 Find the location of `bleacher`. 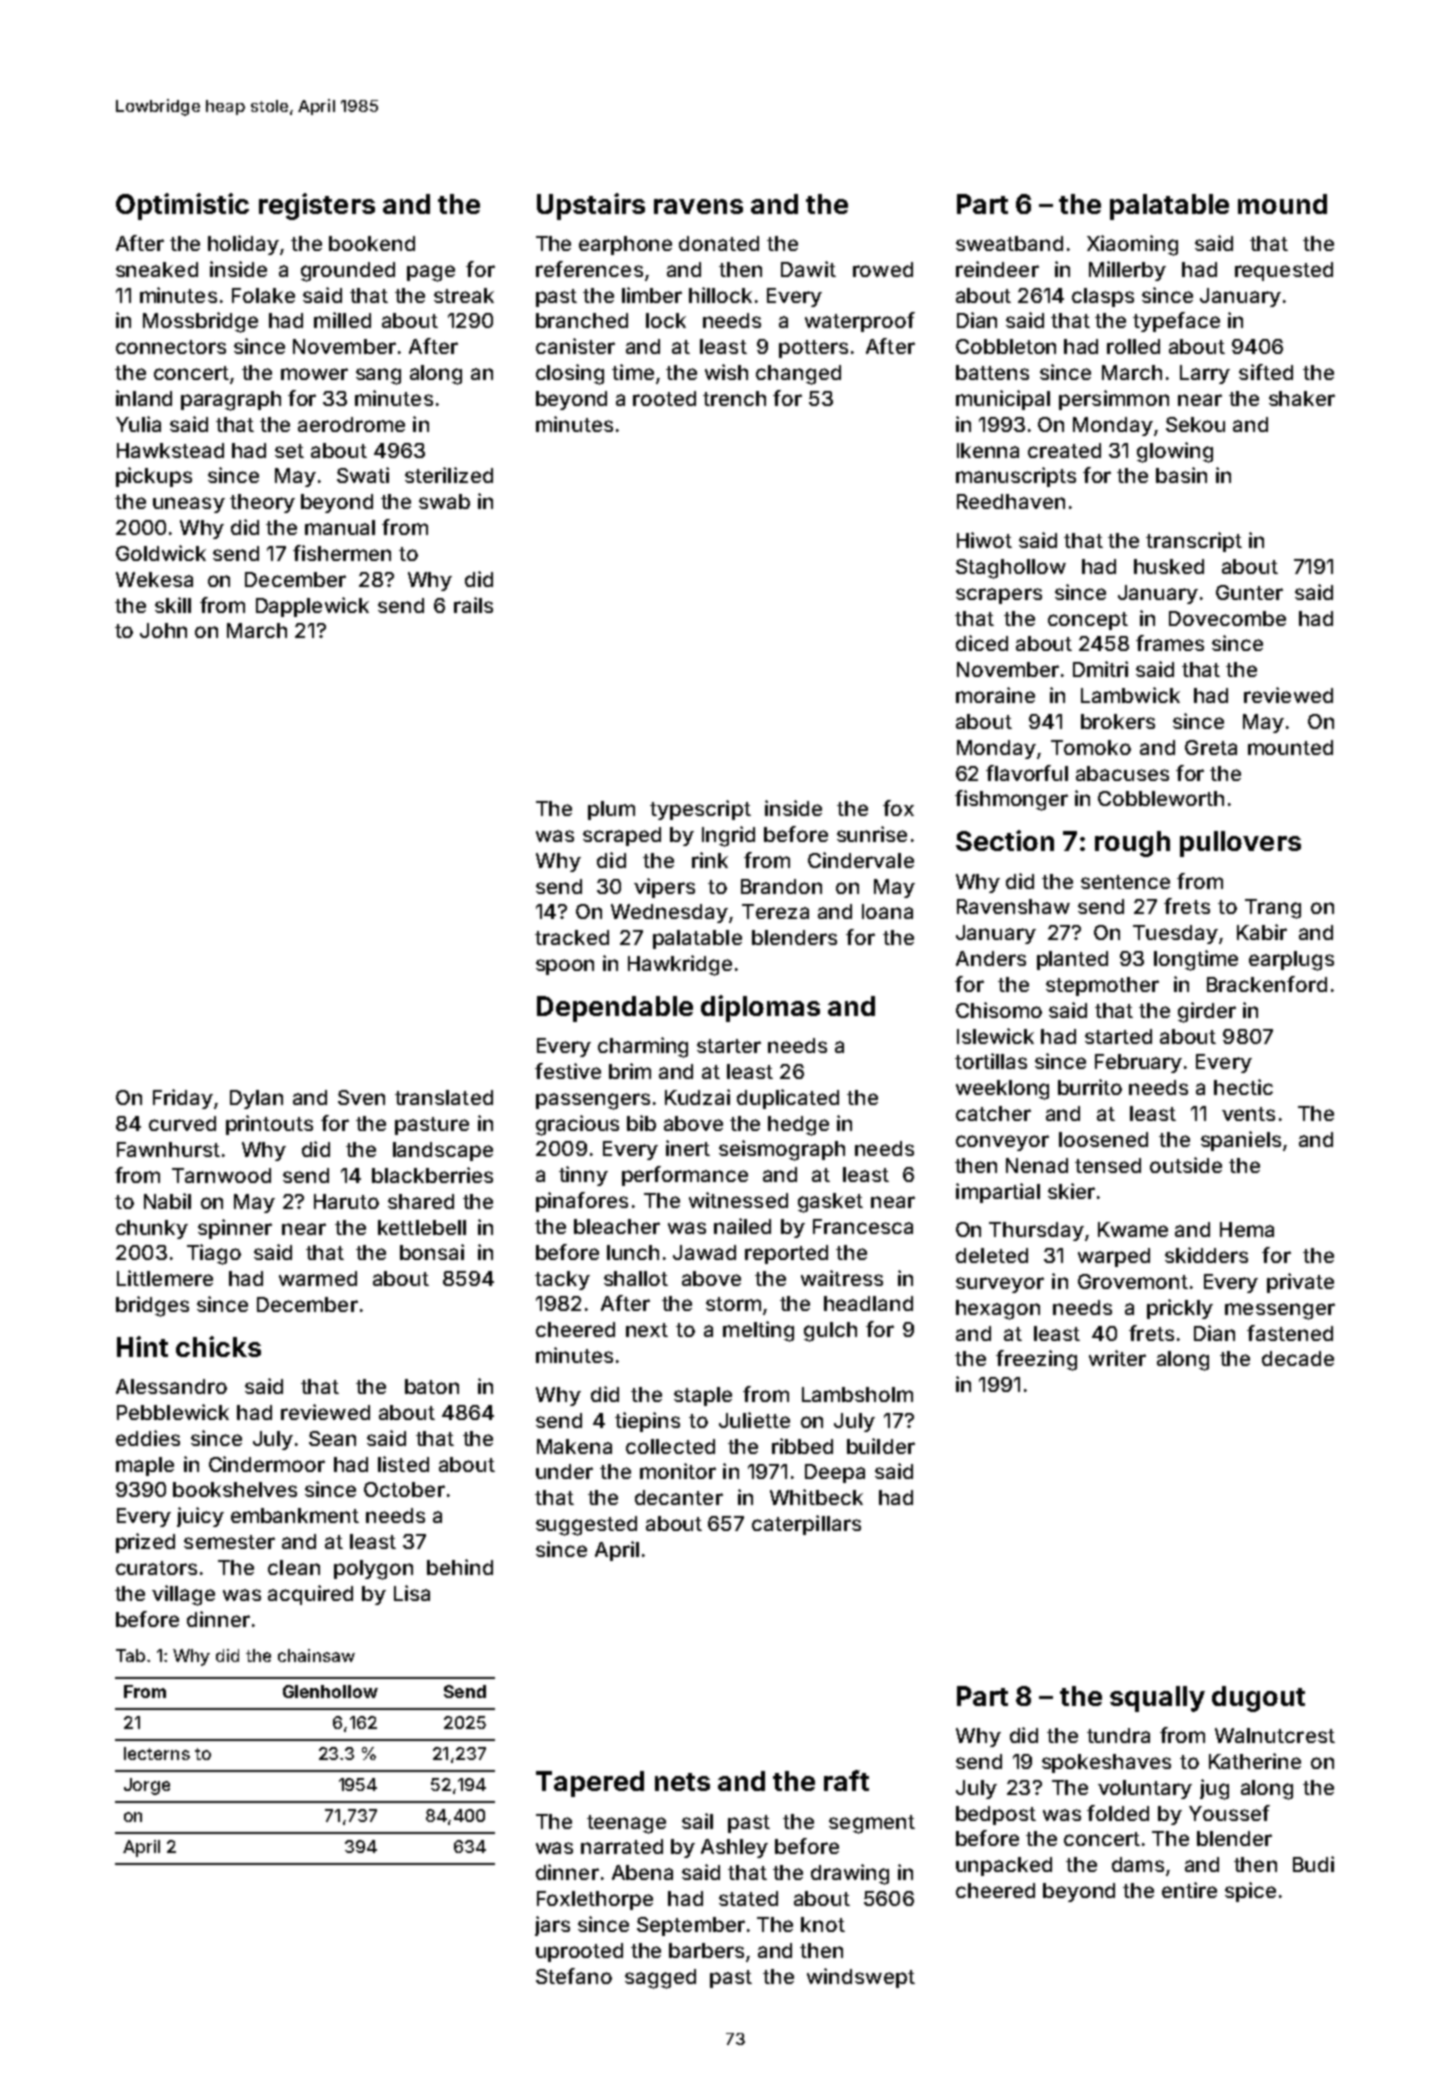

bleacher is located at coordinates (617, 1226).
